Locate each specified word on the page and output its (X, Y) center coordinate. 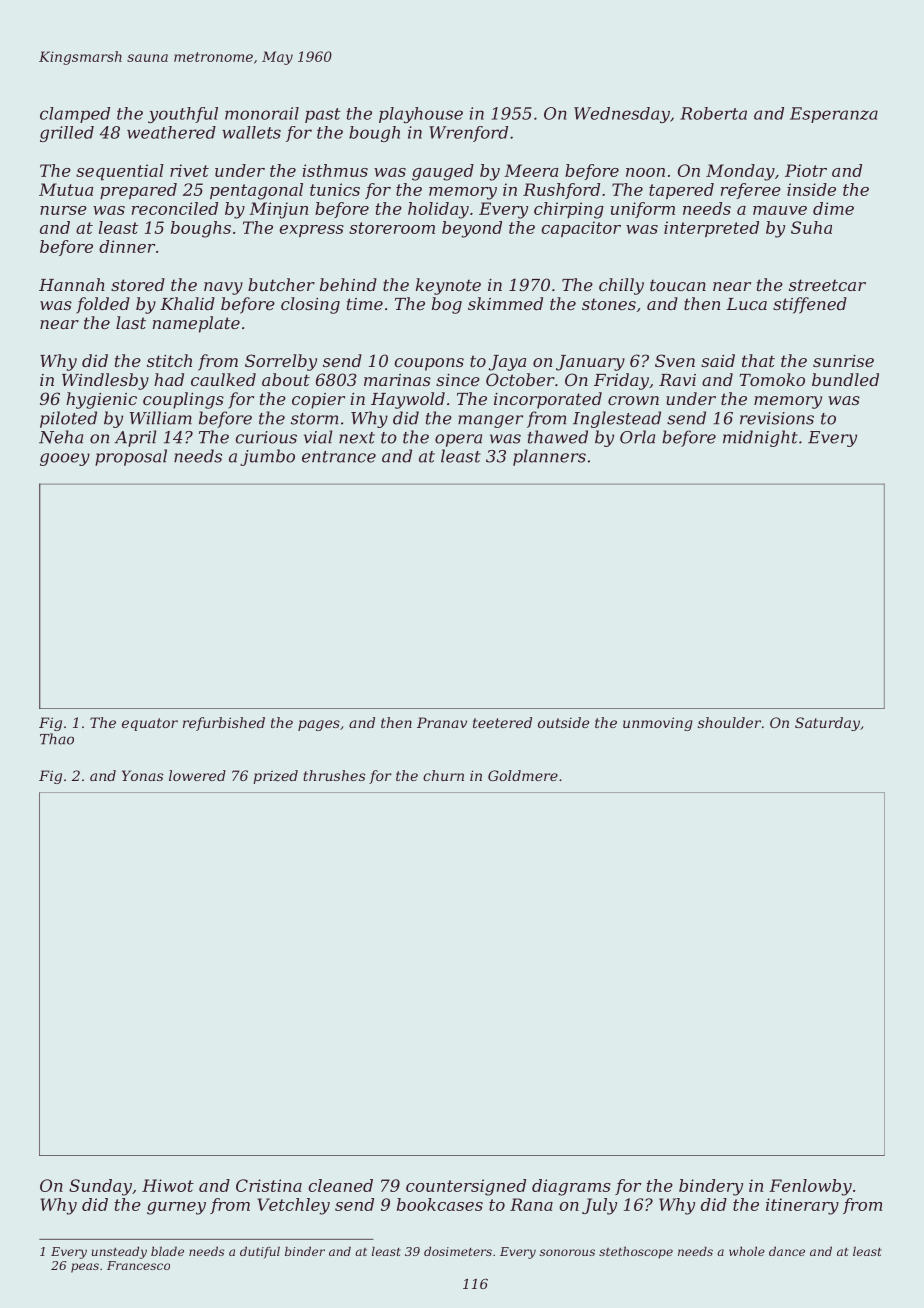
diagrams (571, 1187)
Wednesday (622, 115)
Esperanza (834, 115)
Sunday (100, 1187)
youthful (183, 115)
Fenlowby (810, 1187)
